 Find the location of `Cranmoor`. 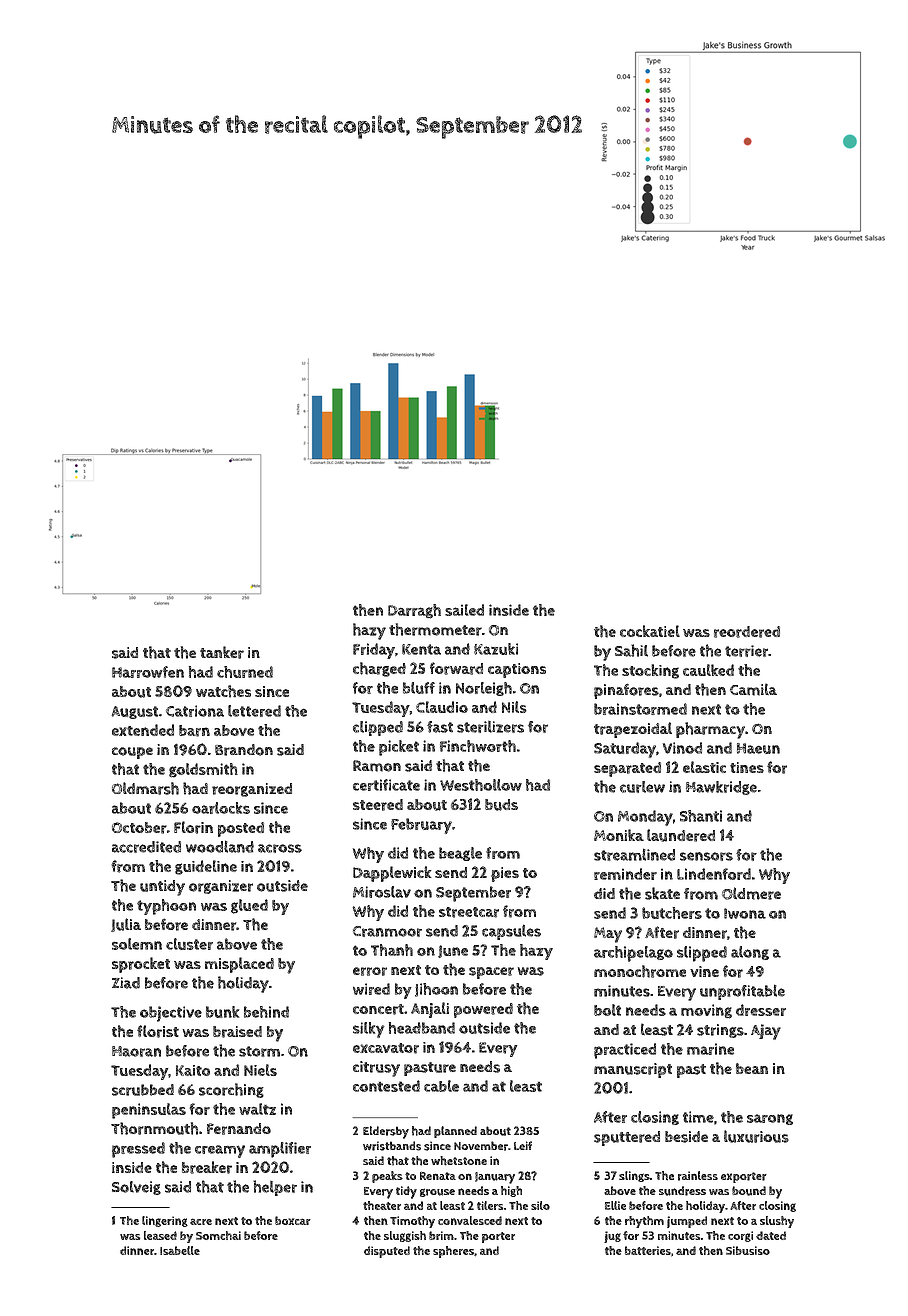

Cranmoor is located at coordinates (387, 931).
